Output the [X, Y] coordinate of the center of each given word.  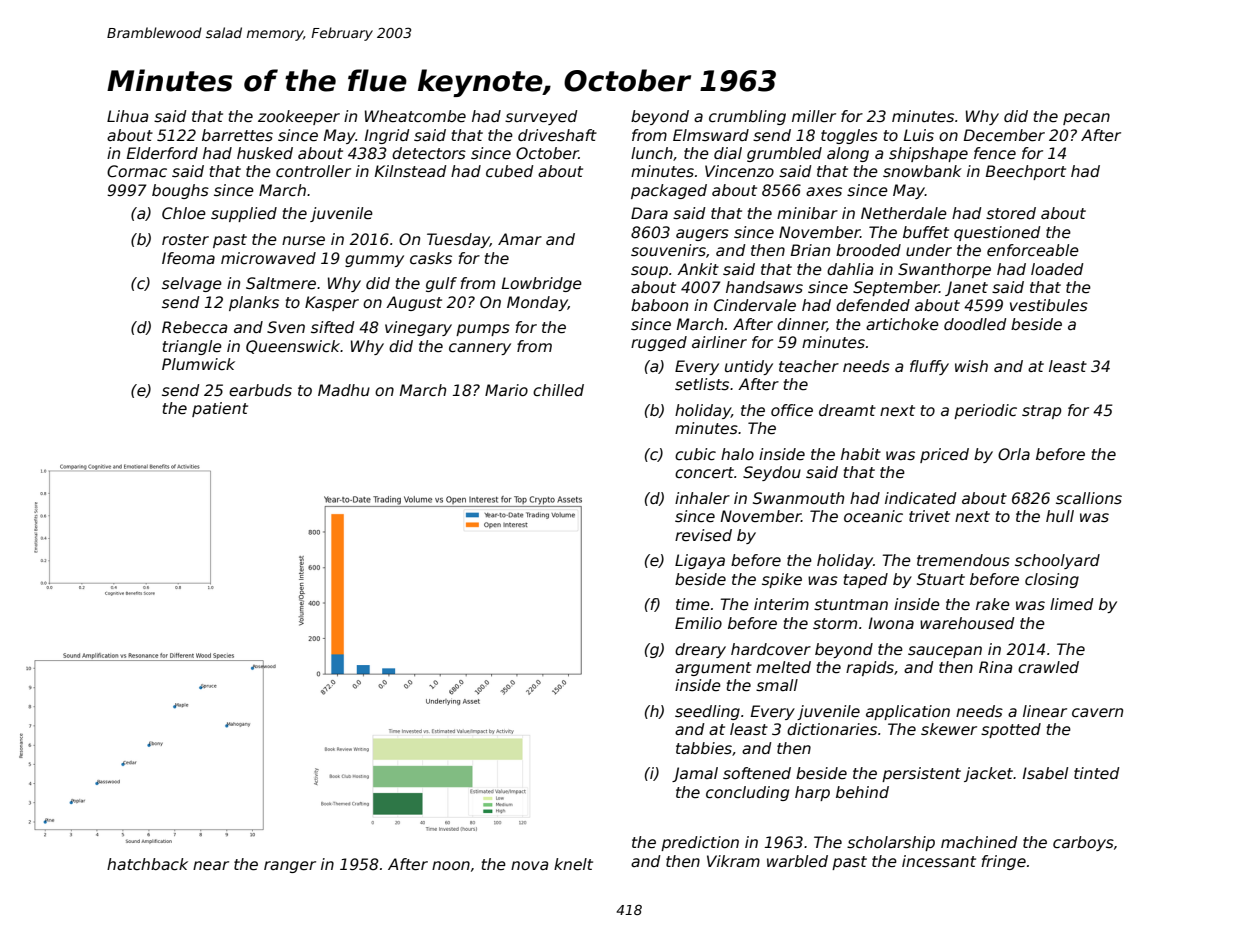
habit [861, 454]
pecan [1086, 119]
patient [220, 409]
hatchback [147, 864]
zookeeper [299, 117]
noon [451, 865]
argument [713, 669]
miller [814, 116]
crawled [1048, 667]
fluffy [929, 367]
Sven [286, 327]
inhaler [702, 498]
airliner [719, 342]
